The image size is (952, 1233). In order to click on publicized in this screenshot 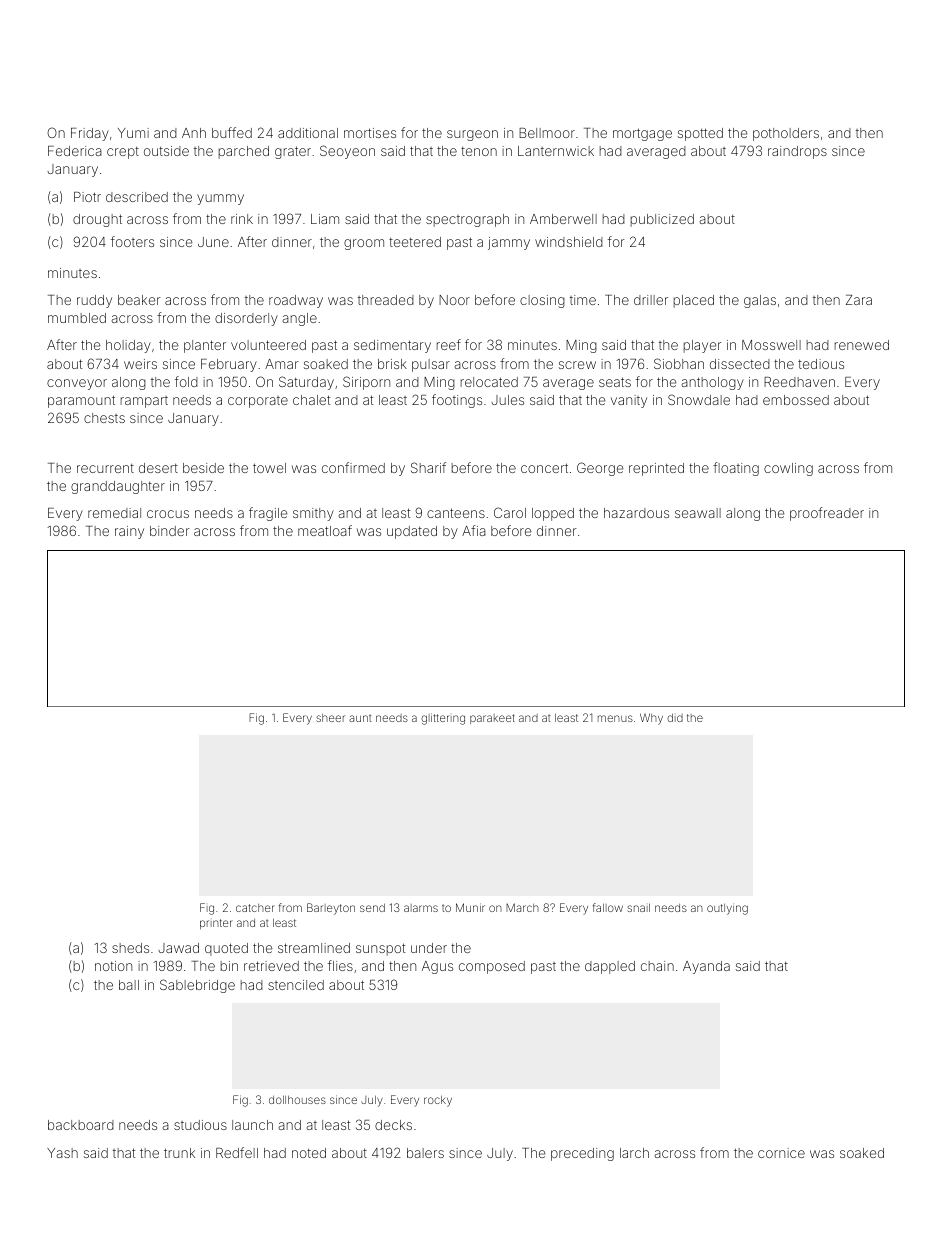, I will do `click(662, 220)`.
